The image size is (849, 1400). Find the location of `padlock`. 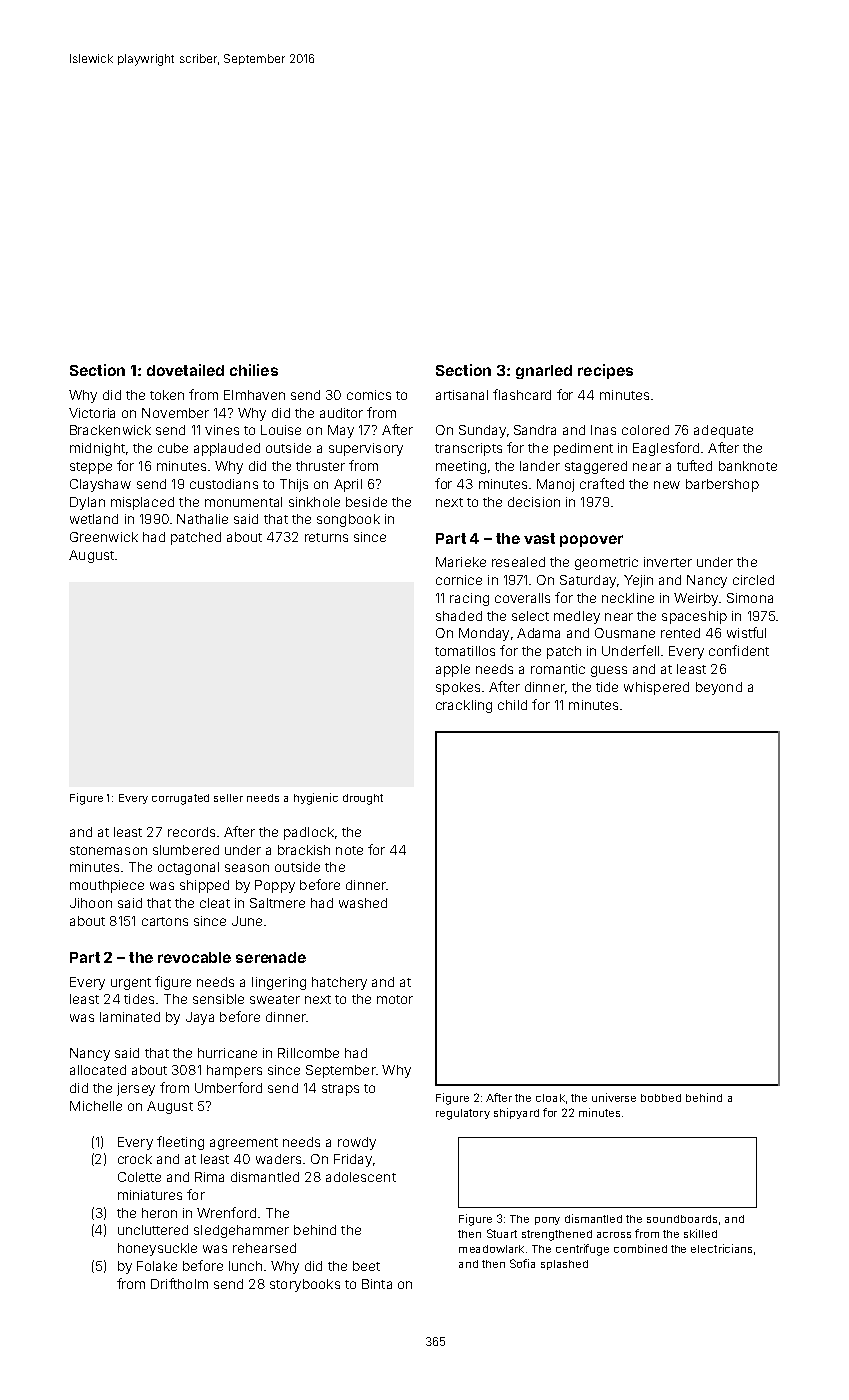

padlock is located at coordinates (309, 833).
